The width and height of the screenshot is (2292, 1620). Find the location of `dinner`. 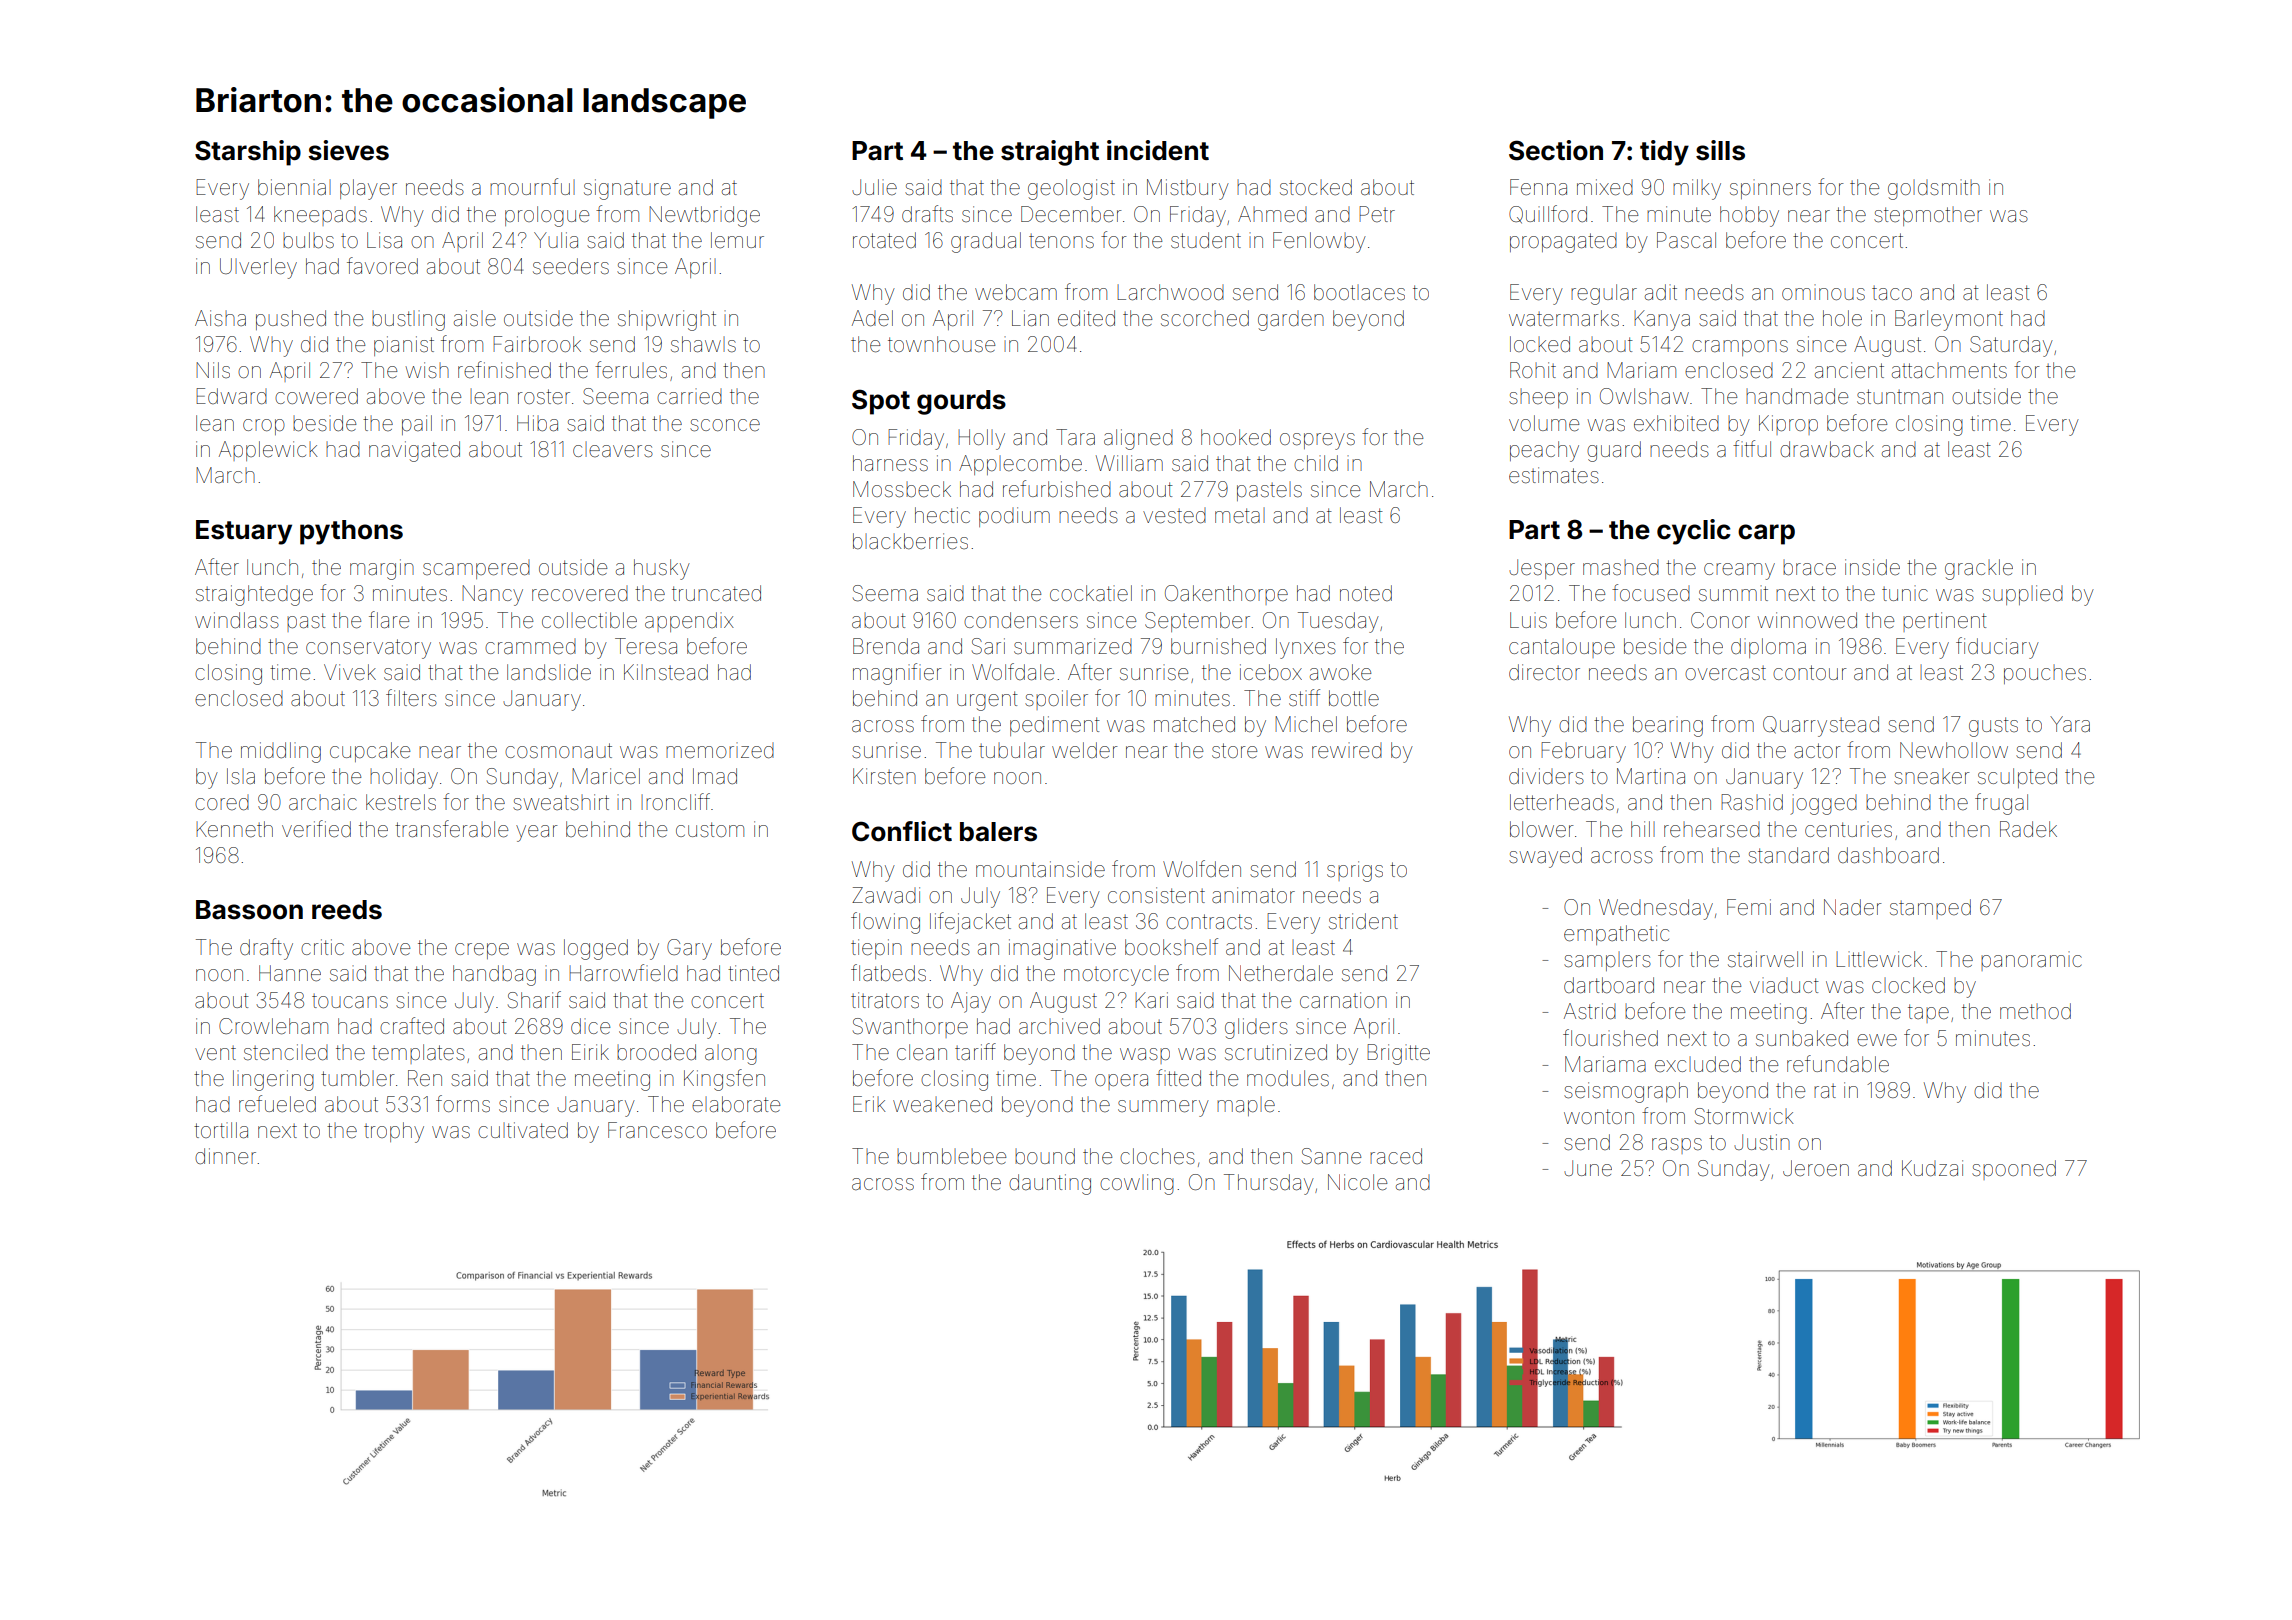

dinner is located at coordinates (225, 1156).
